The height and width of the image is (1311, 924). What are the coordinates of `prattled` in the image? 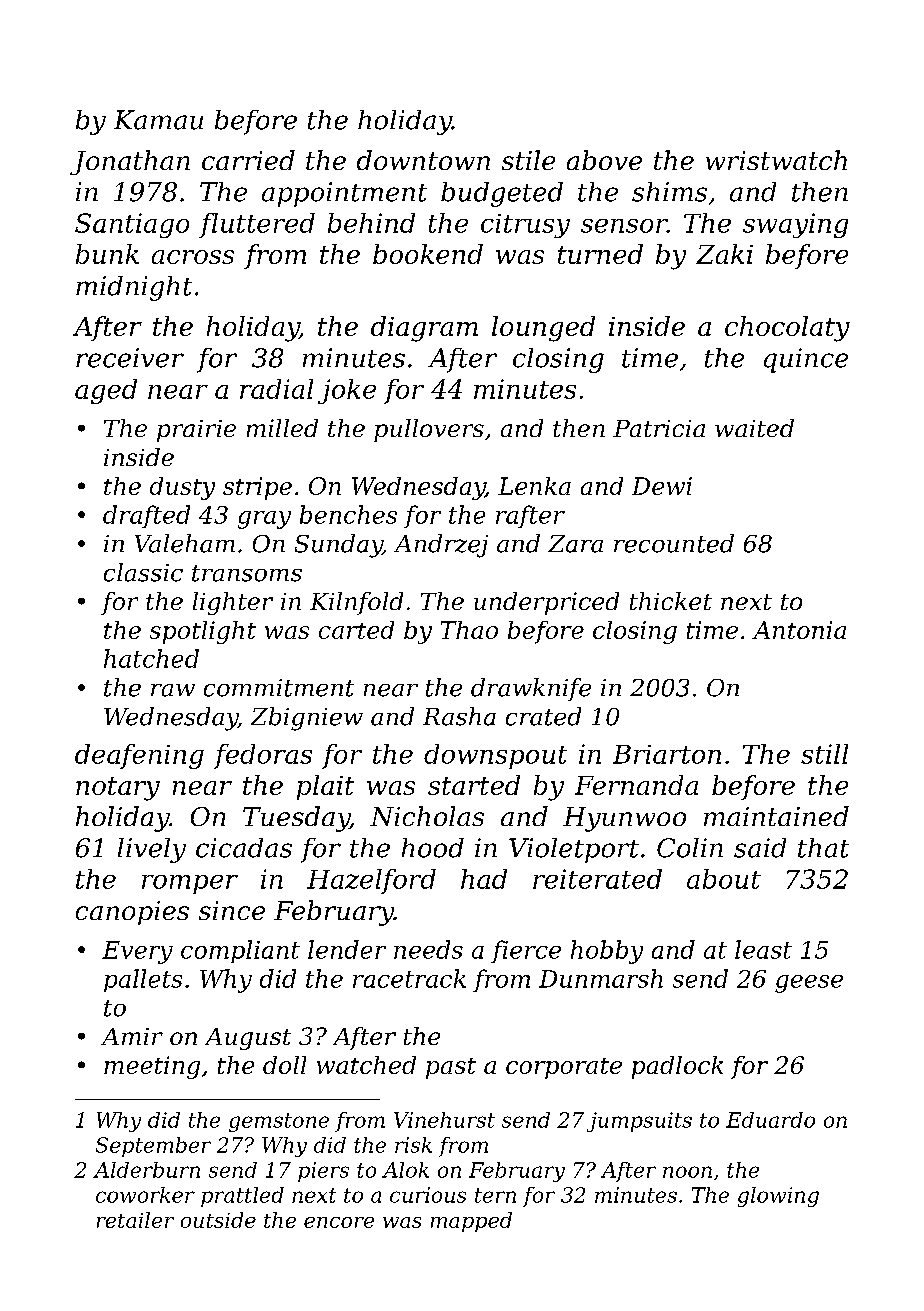 It's located at (242, 1197).
